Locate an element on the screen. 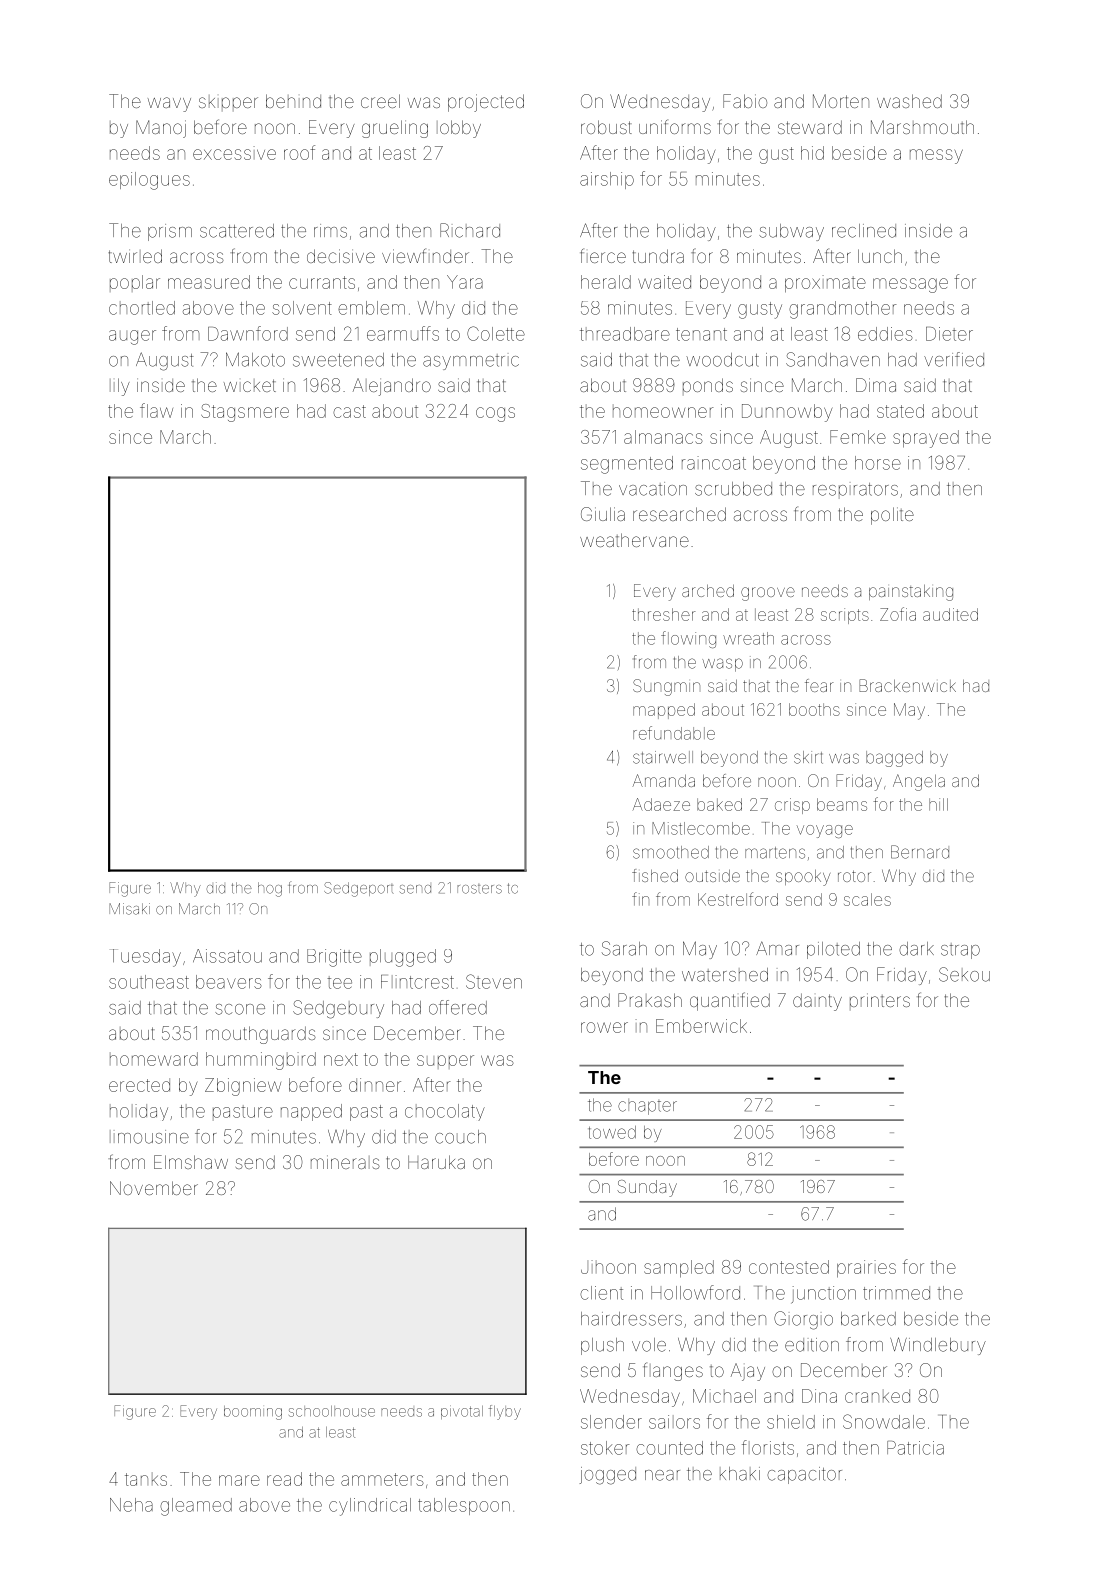 The height and width of the screenshot is (1571, 1106). Sarah is located at coordinates (624, 948).
